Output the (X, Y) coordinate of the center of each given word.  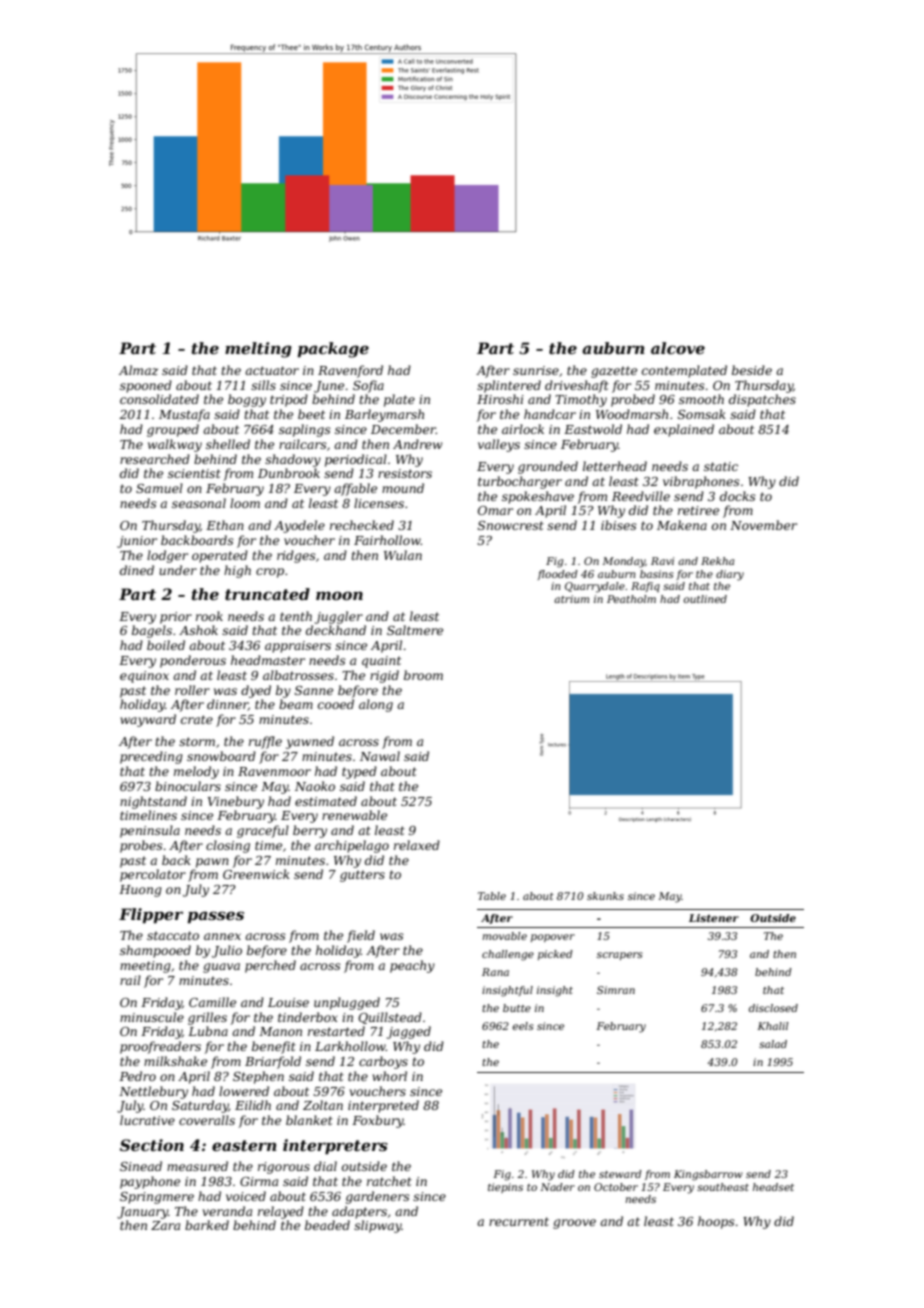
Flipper (151, 916)
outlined (705, 599)
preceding (151, 757)
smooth (701, 399)
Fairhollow (387, 540)
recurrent (519, 1221)
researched (155, 459)
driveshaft (577, 386)
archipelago (352, 846)
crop (270, 573)
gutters (362, 876)
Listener (714, 918)
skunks (605, 896)
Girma (259, 1181)
